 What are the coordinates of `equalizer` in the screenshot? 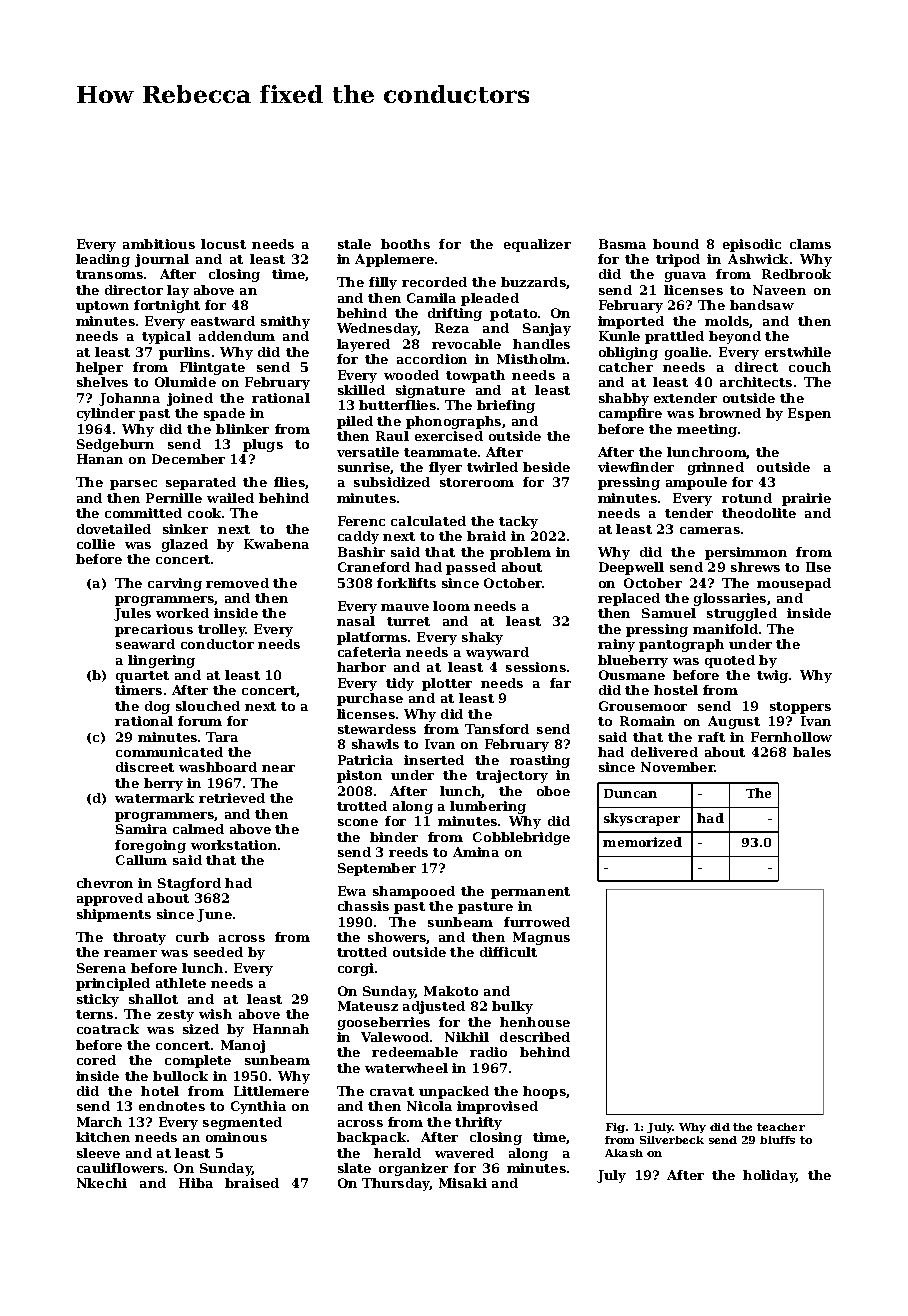 It's located at (537, 245).
